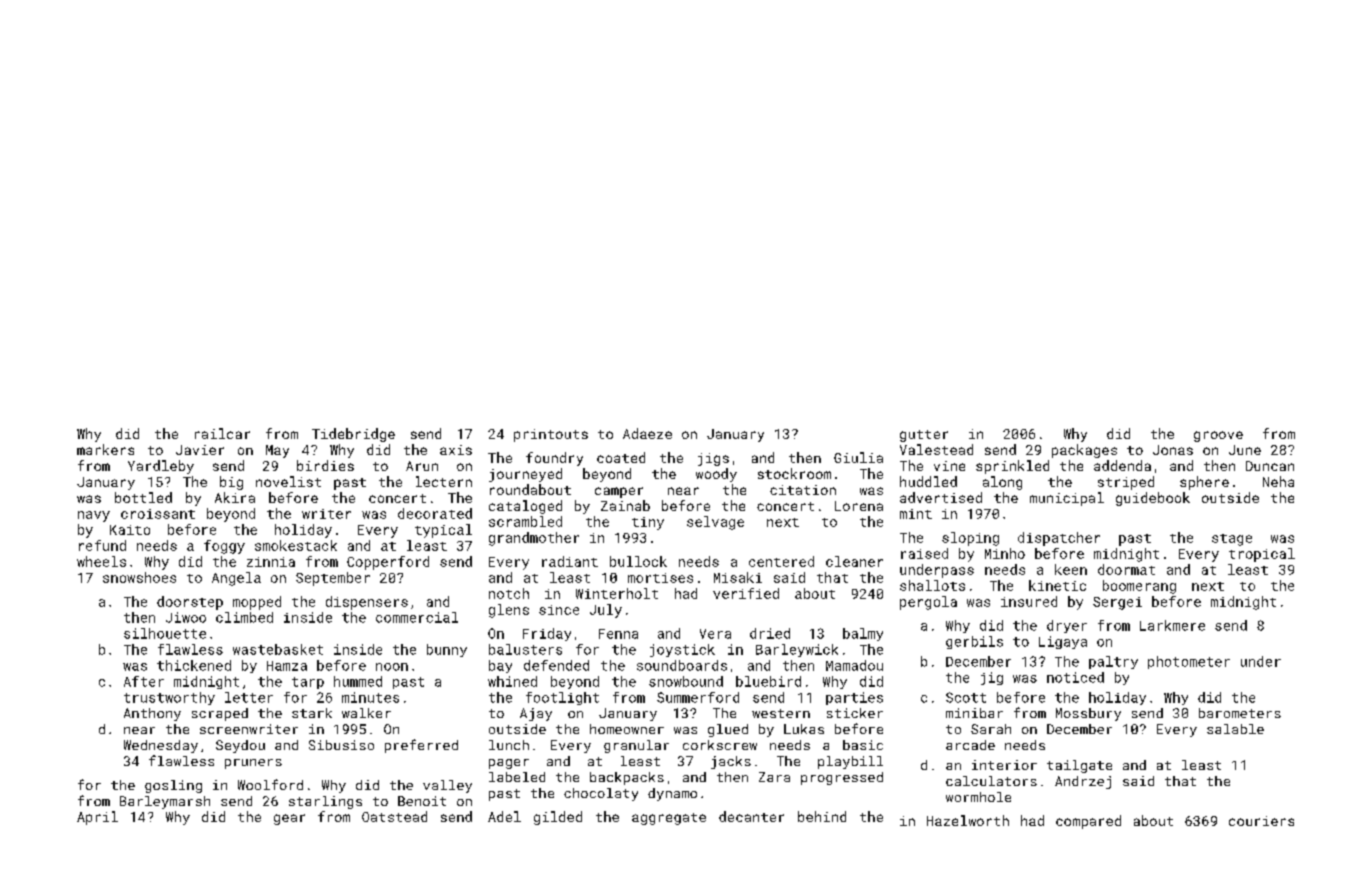  Describe the element at coordinates (173, 786) in the screenshot. I see `gosling` at that location.
